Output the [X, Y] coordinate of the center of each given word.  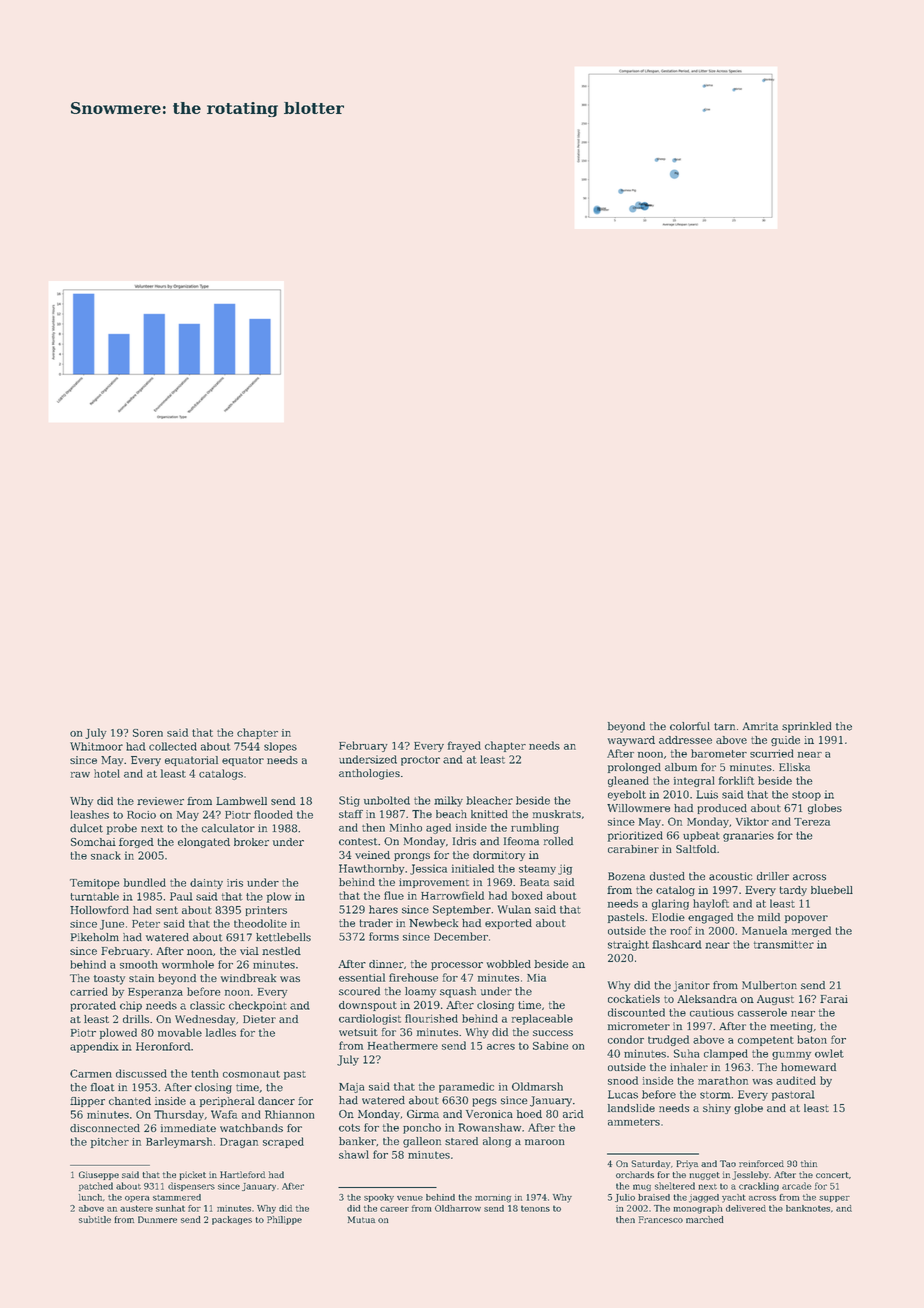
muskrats [557, 814]
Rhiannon [289, 1114]
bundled [145, 882]
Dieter [259, 1019]
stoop [806, 796]
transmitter [784, 944]
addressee [685, 740]
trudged [668, 1040]
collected [173, 746]
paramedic [466, 1087]
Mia [536, 978]
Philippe [284, 1220]
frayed [464, 746]
